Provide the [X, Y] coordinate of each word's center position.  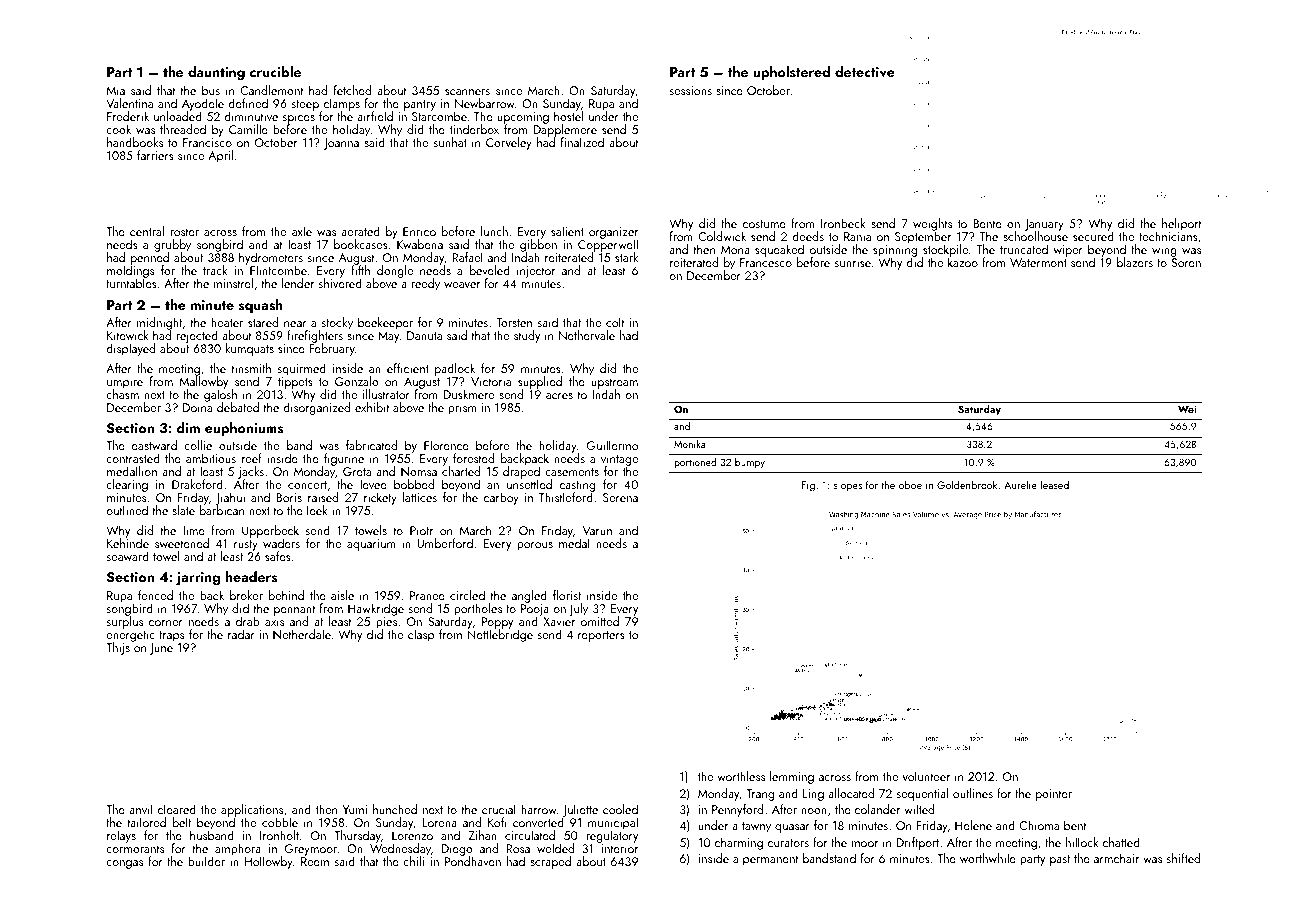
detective [865, 72]
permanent [771, 860]
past [1060, 860]
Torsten [514, 322]
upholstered [791, 73]
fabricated [371, 445]
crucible [275, 71]
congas [124, 864]
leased [1055, 484]
